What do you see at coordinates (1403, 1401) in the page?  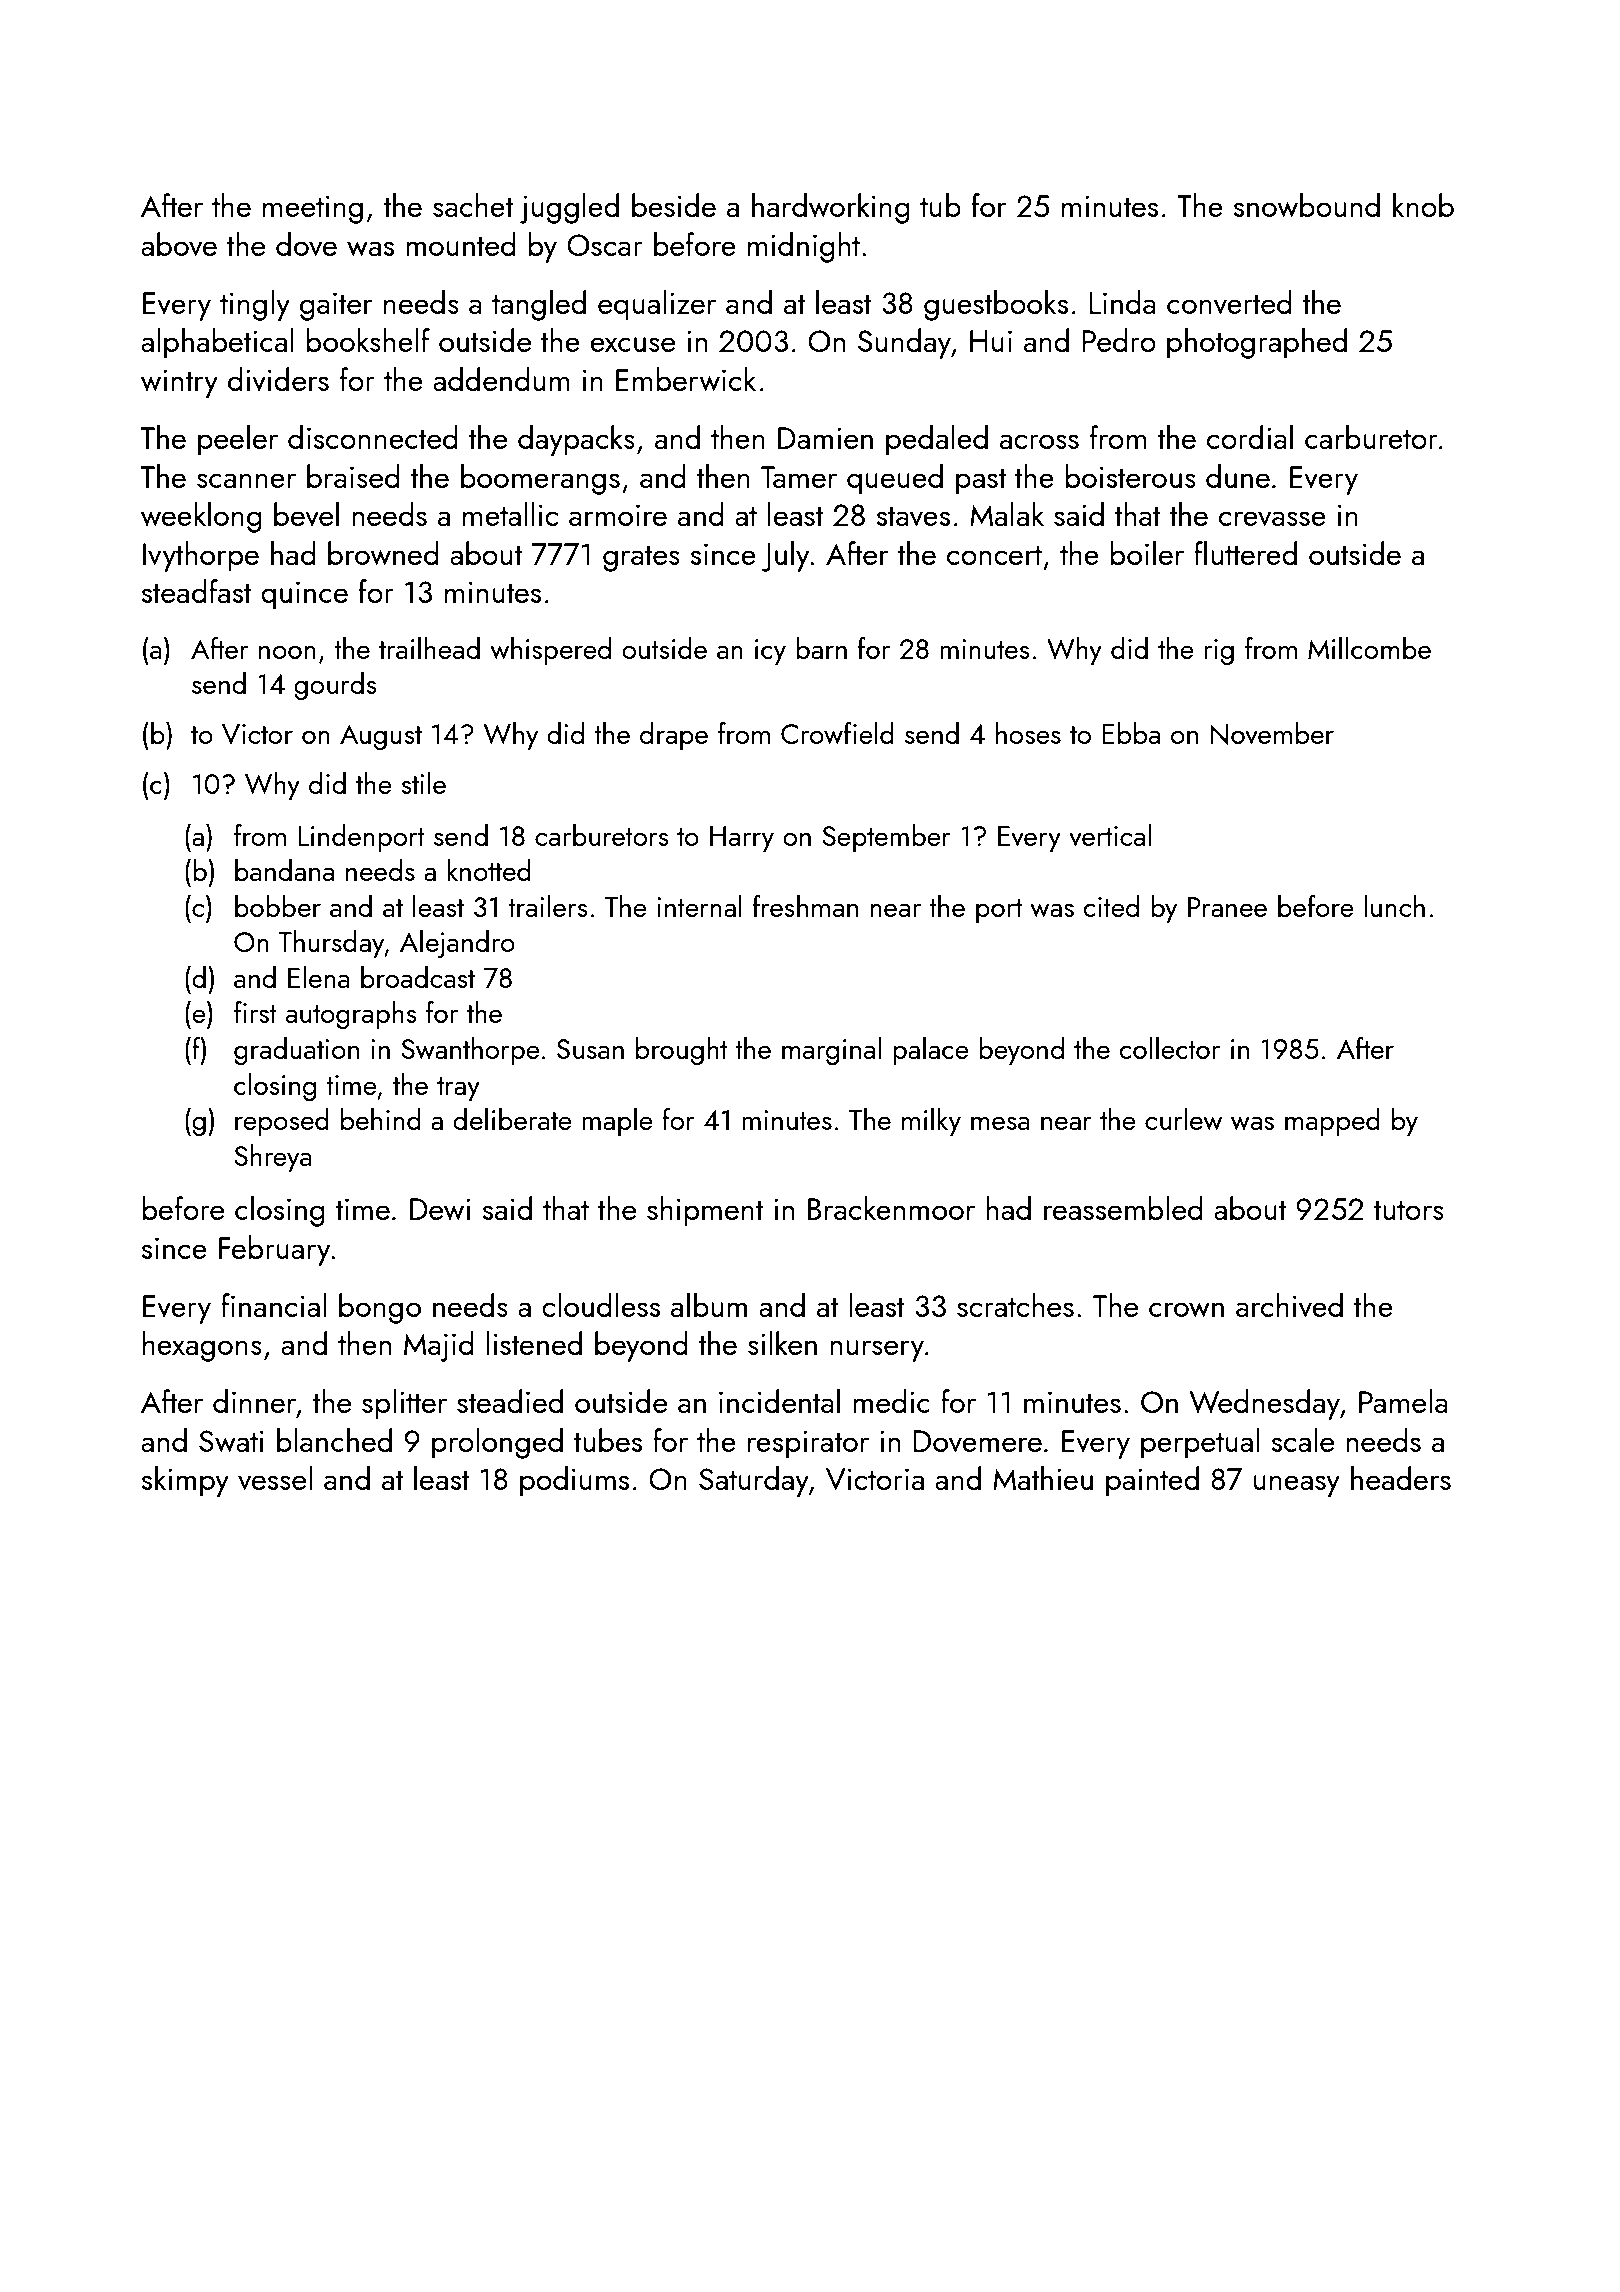 I see `Pamela` at bounding box center [1403, 1401].
